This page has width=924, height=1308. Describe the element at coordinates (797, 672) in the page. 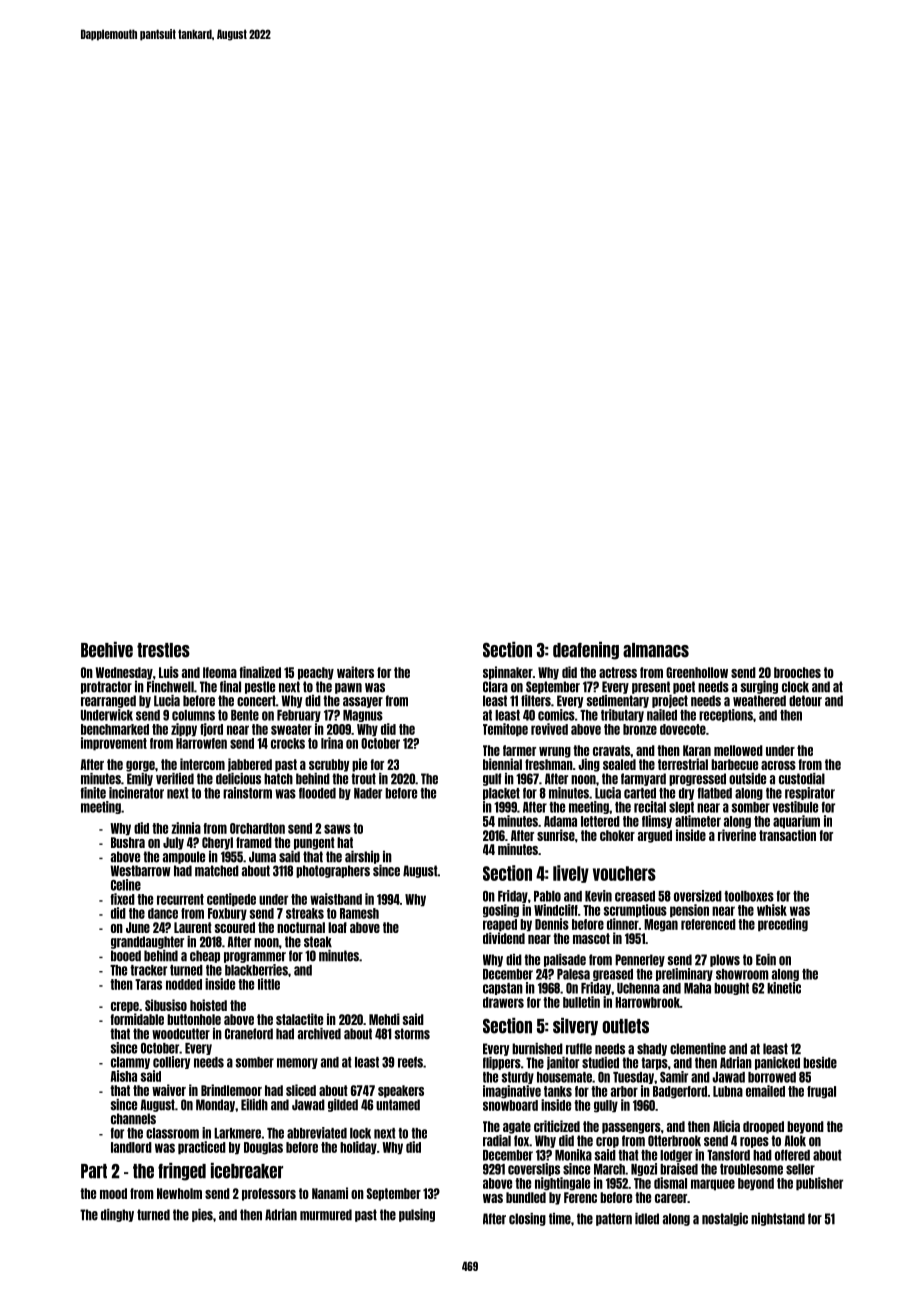

I see `brooches` at that location.
